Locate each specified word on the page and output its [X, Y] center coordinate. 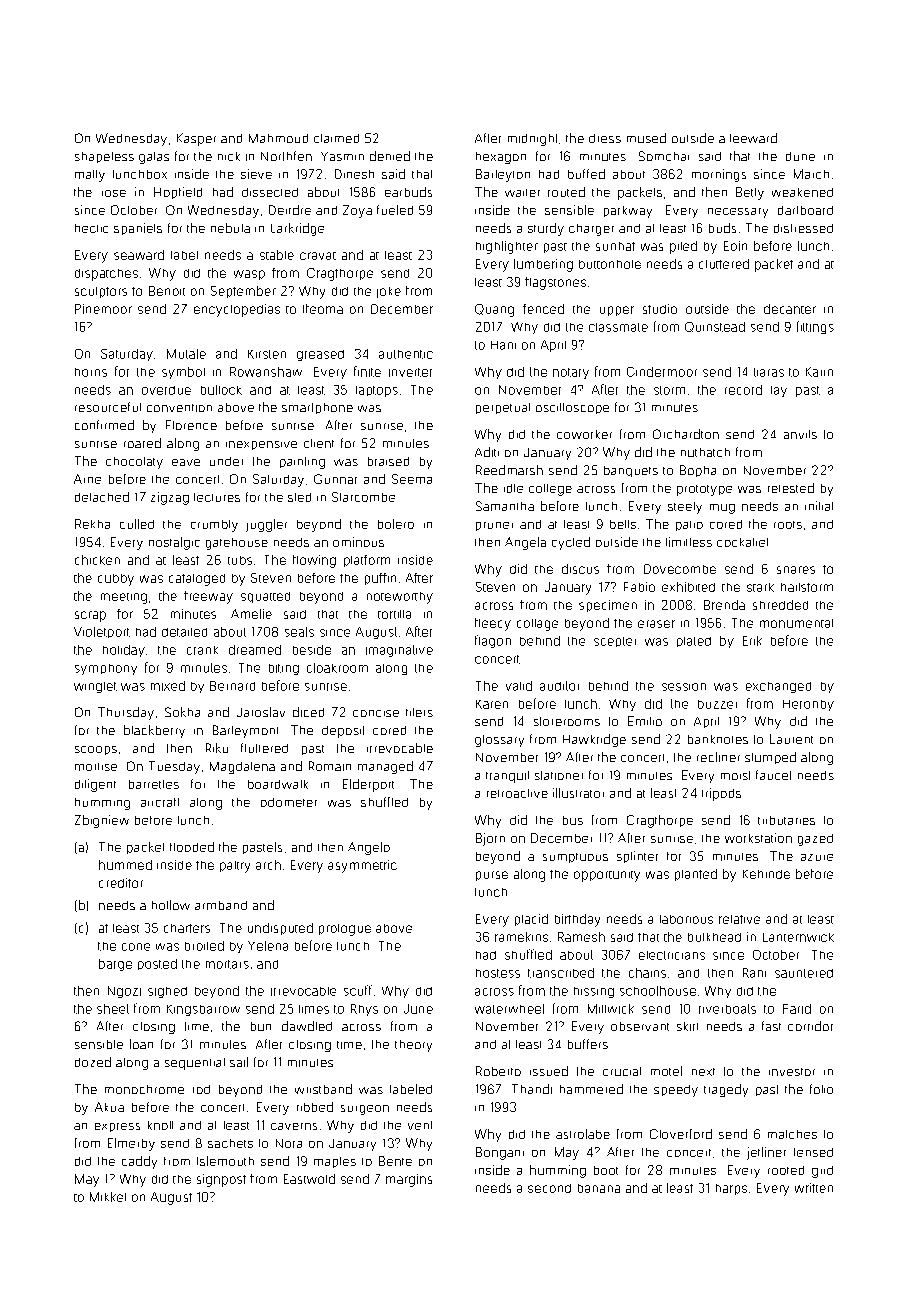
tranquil [507, 777]
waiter [522, 193]
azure [817, 857]
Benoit [167, 291]
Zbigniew [102, 821]
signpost [221, 1180]
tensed [813, 1152]
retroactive [517, 793]
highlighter [507, 247]
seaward [139, 255]
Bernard [232, 686]
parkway [628, 212]
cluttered [724, 264]
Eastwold [309, 1179]
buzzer [717, 704]
